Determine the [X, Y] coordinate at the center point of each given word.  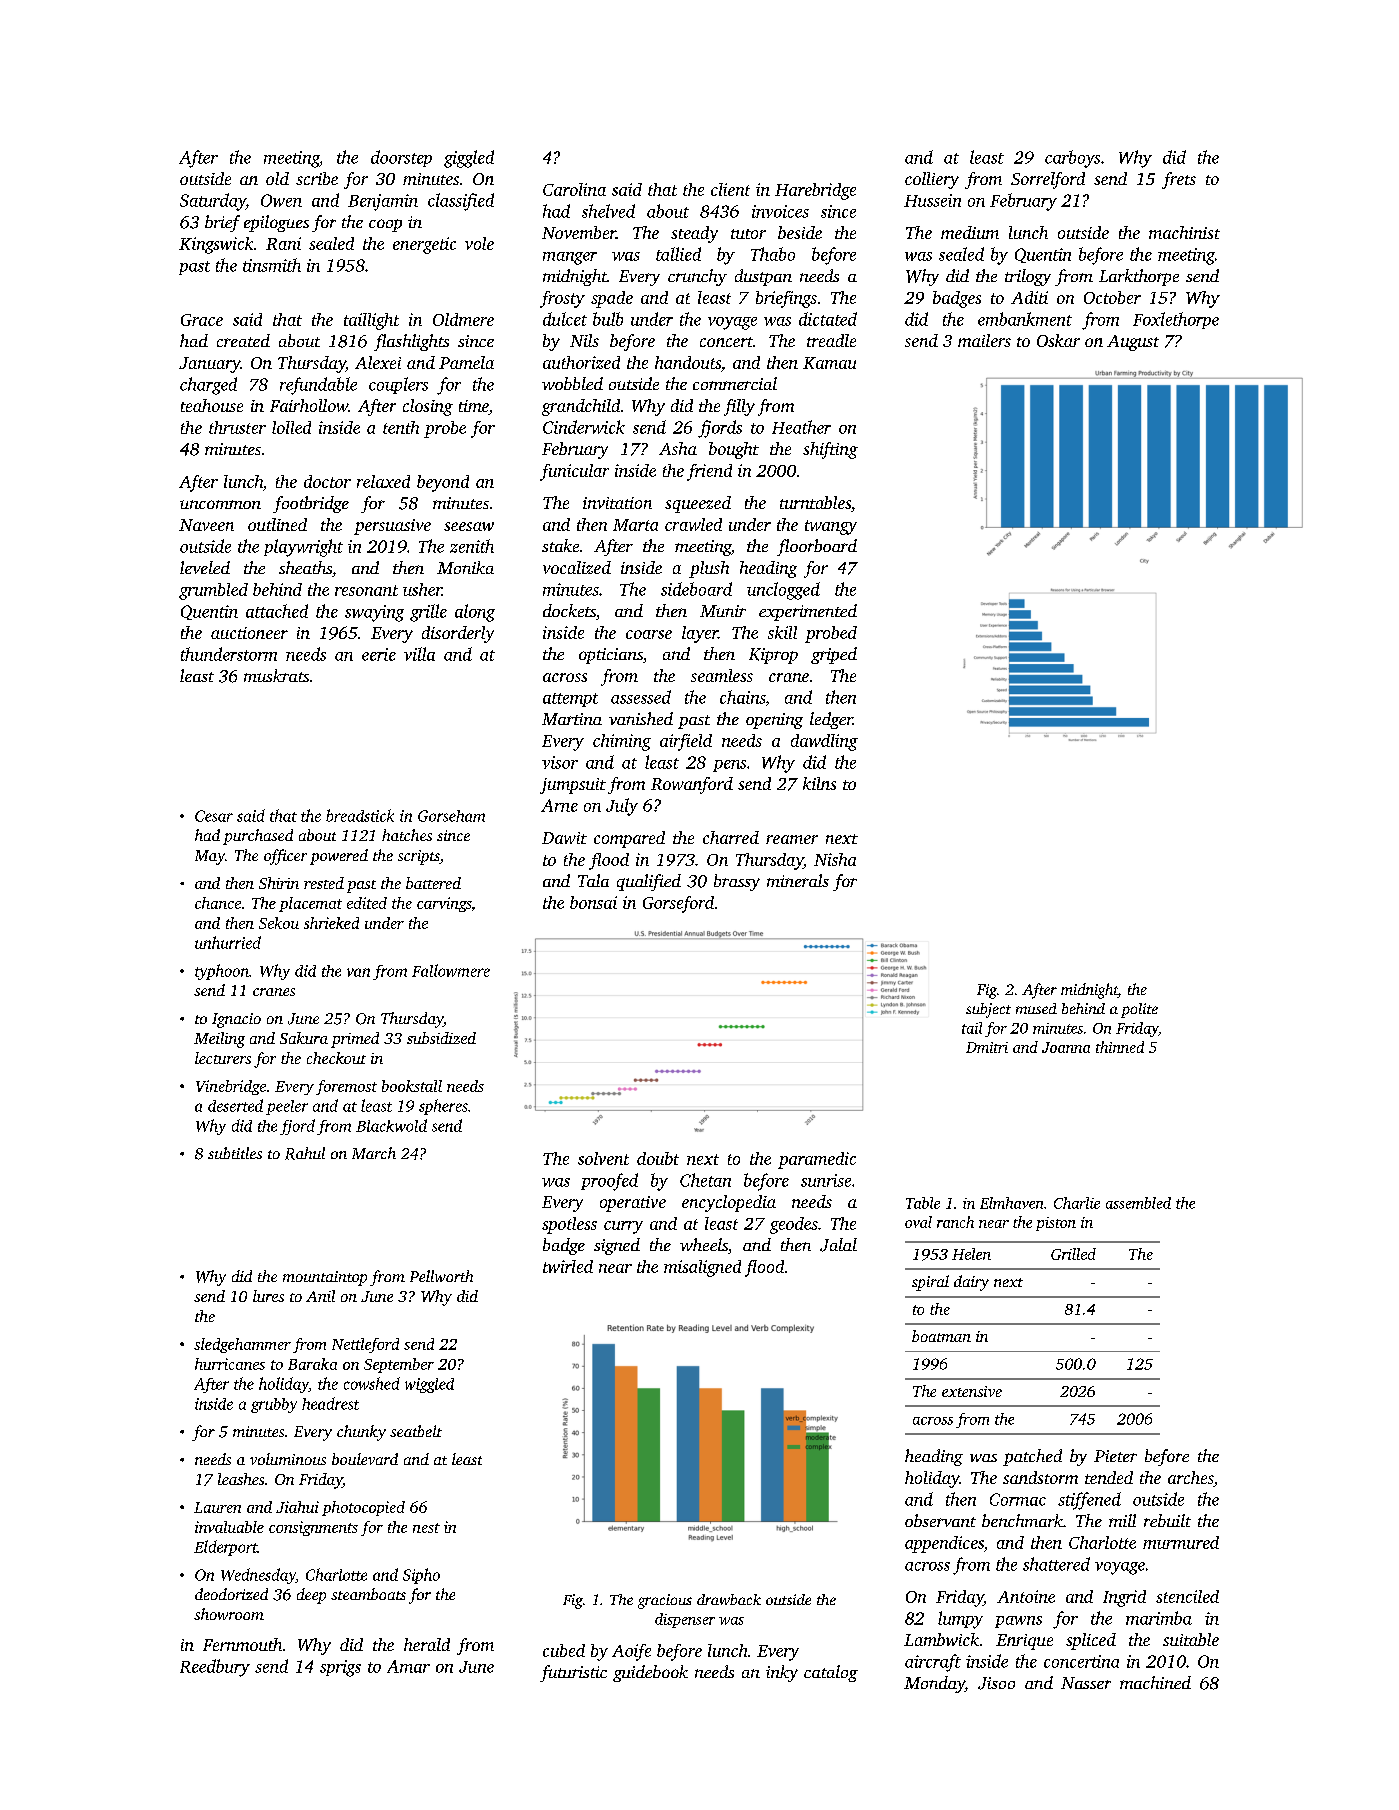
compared [629, 839]
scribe [317, 178]
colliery [932, 180]
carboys [1072, 159]
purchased [258, 837]
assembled [1138, 1203]
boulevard [365, 1459]
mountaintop [325, 1278]
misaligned [702, 1268]
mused [1036, 1008]
